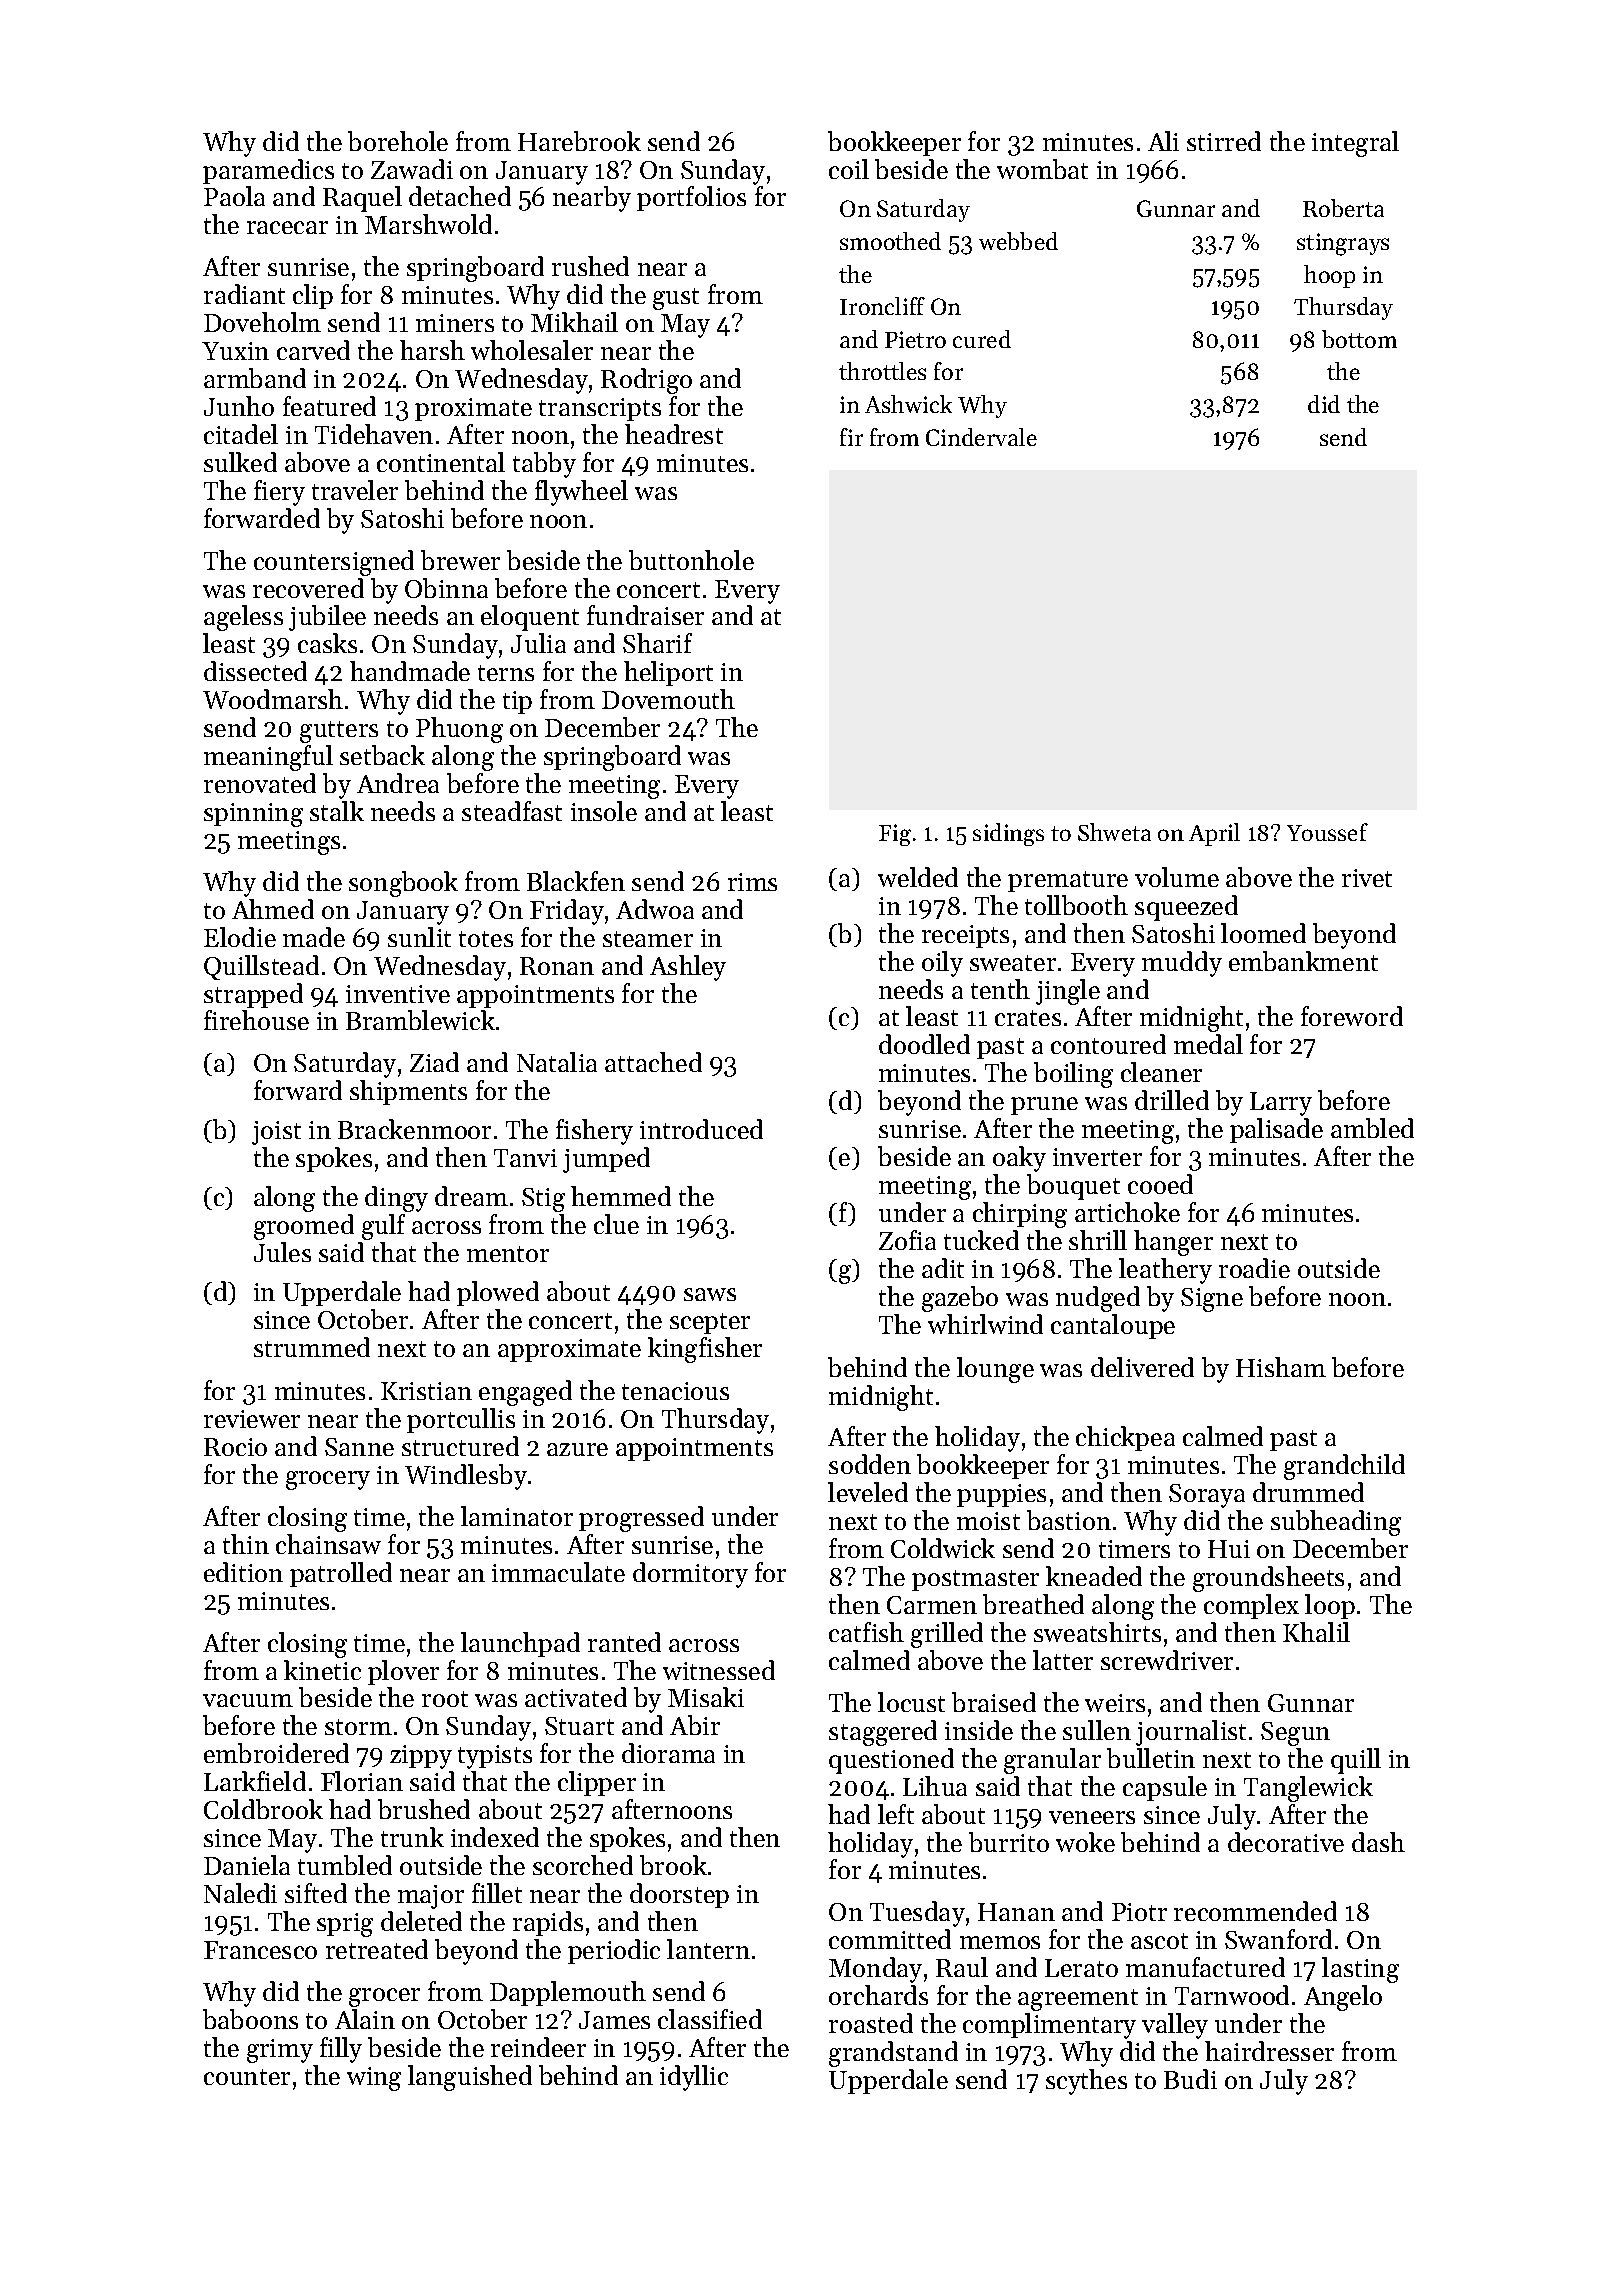  I want to click on bottom, so click(1359, 339).
